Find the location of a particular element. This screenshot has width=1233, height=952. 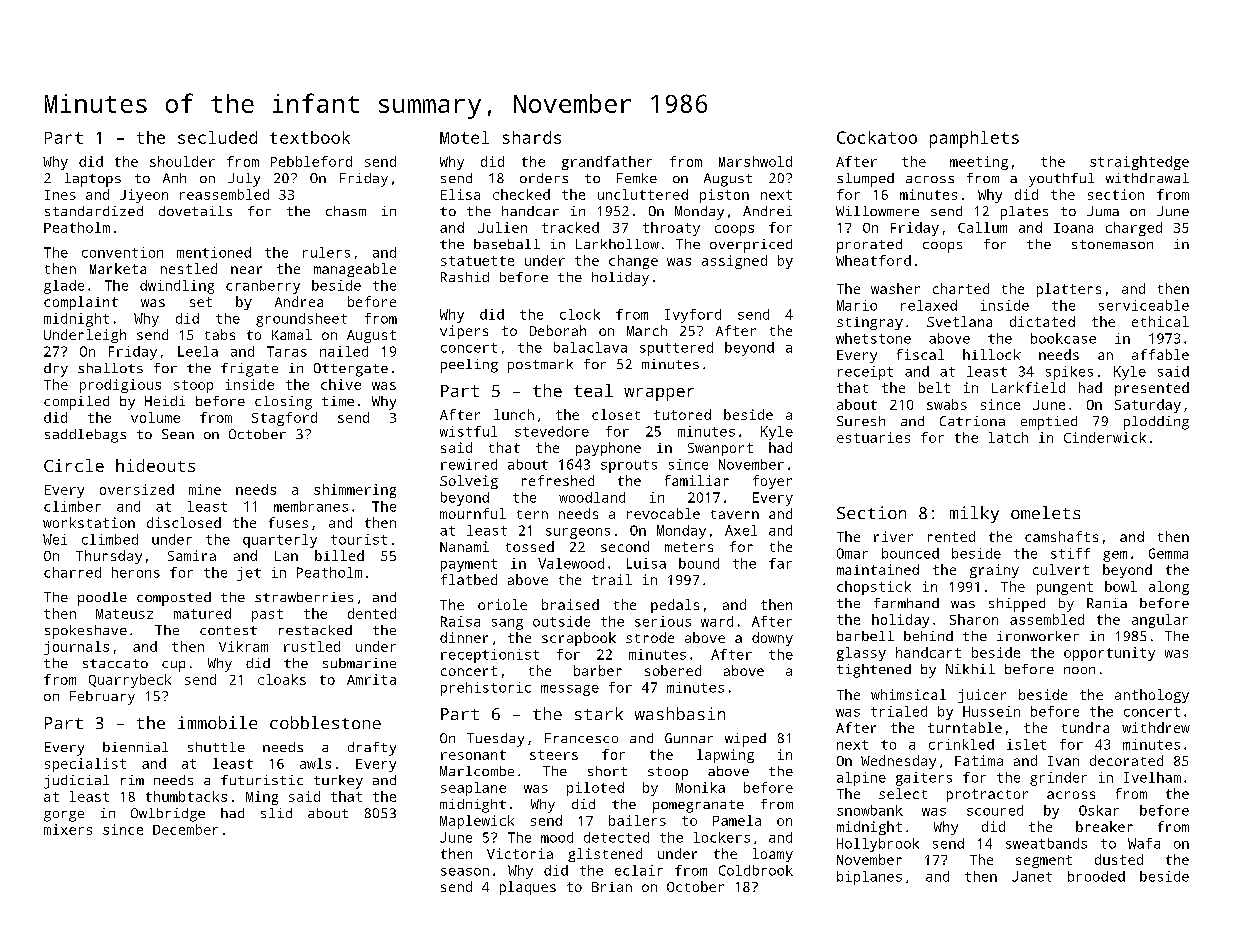

Coldbrook is located at coordinates (756, 870).
